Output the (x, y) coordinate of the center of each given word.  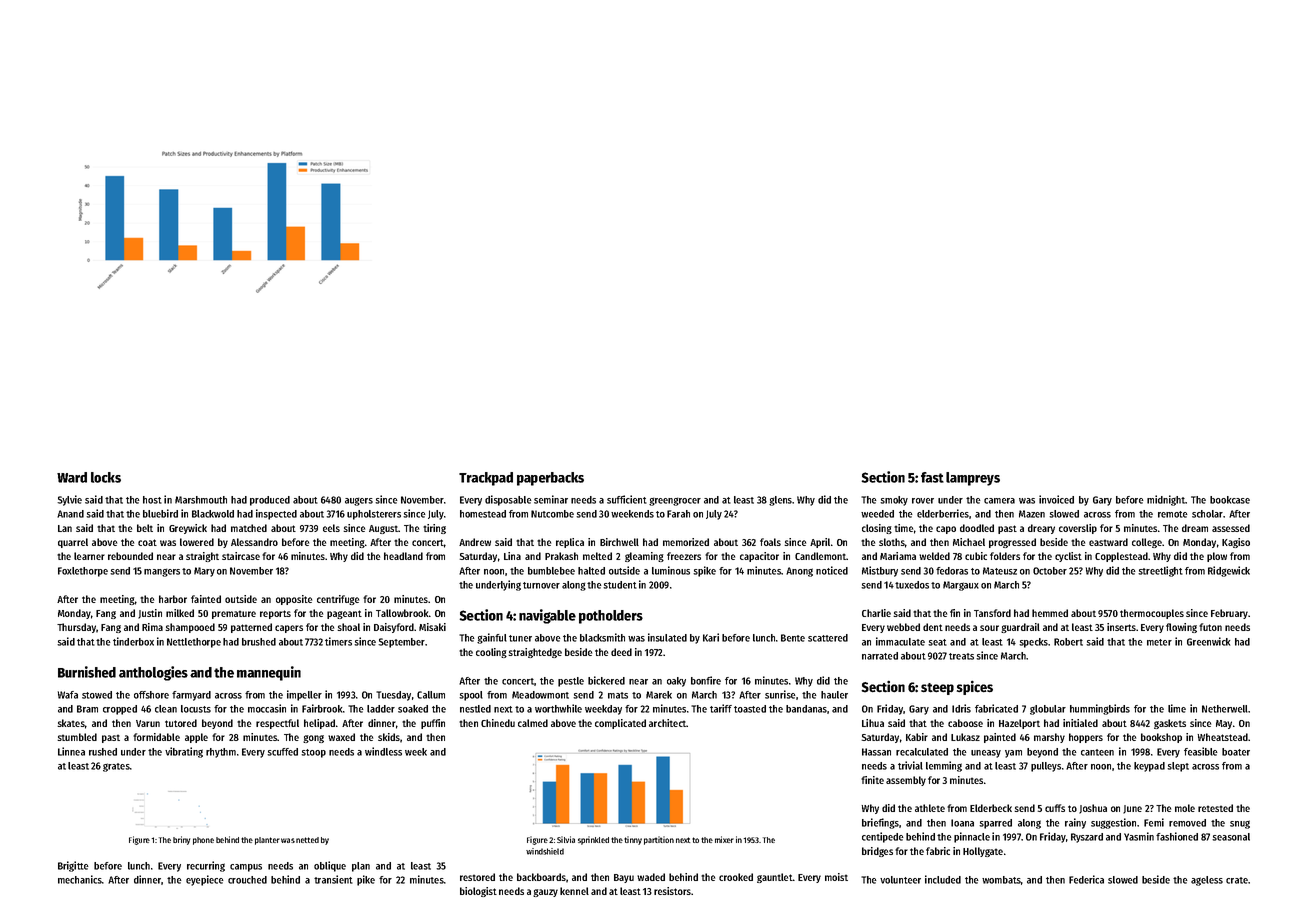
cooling (491, 653)
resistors (672, 891)
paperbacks (550, 479)
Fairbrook (322, 708)
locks (106, 477)
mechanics (80, 879)
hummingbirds (1100, 709)
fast (932, 477)
